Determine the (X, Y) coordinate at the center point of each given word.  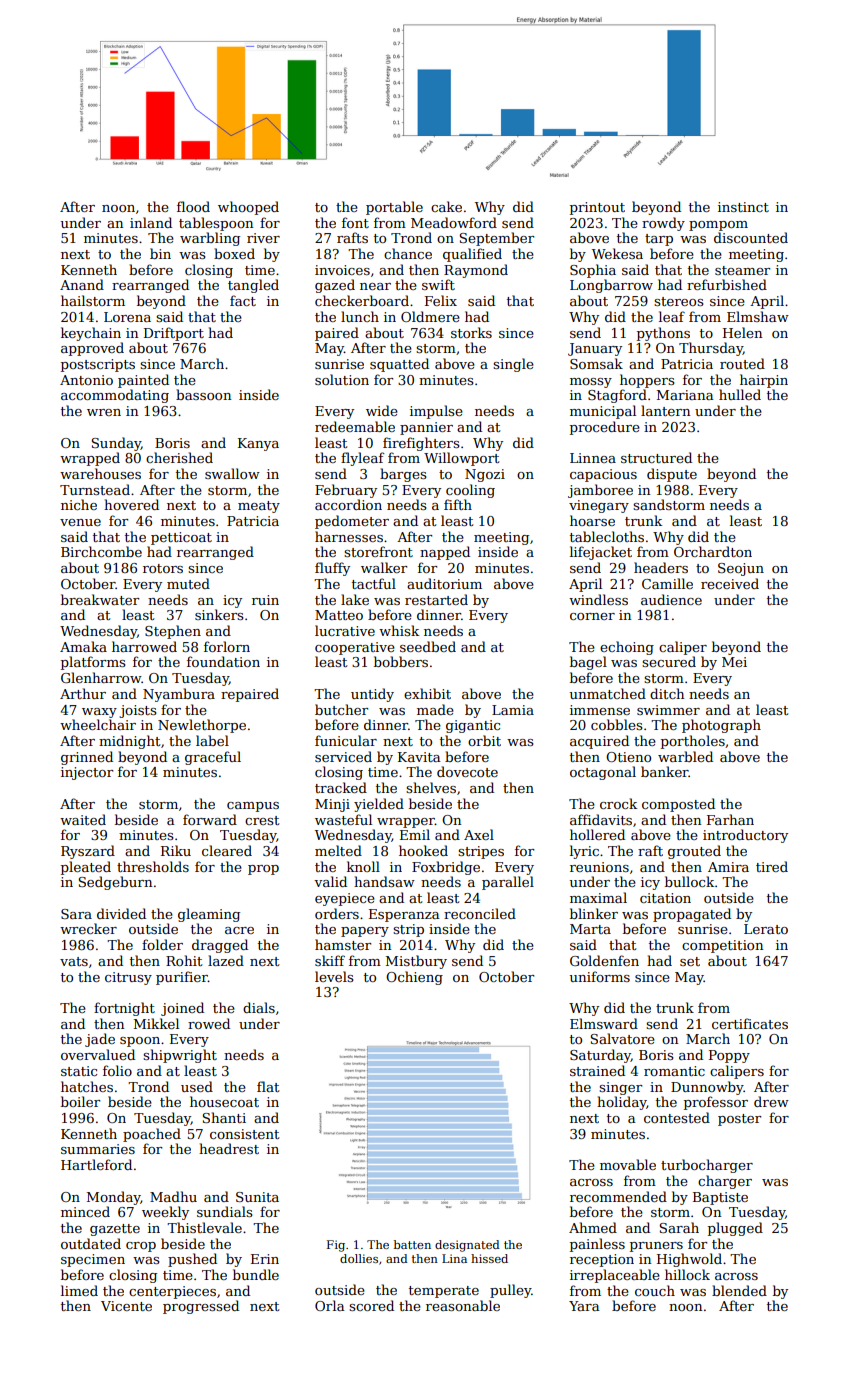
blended (739, 1290)
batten (412, 1244)
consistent (244, 1134)
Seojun (741, 569)
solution (342, 379)
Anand (82, 284)
